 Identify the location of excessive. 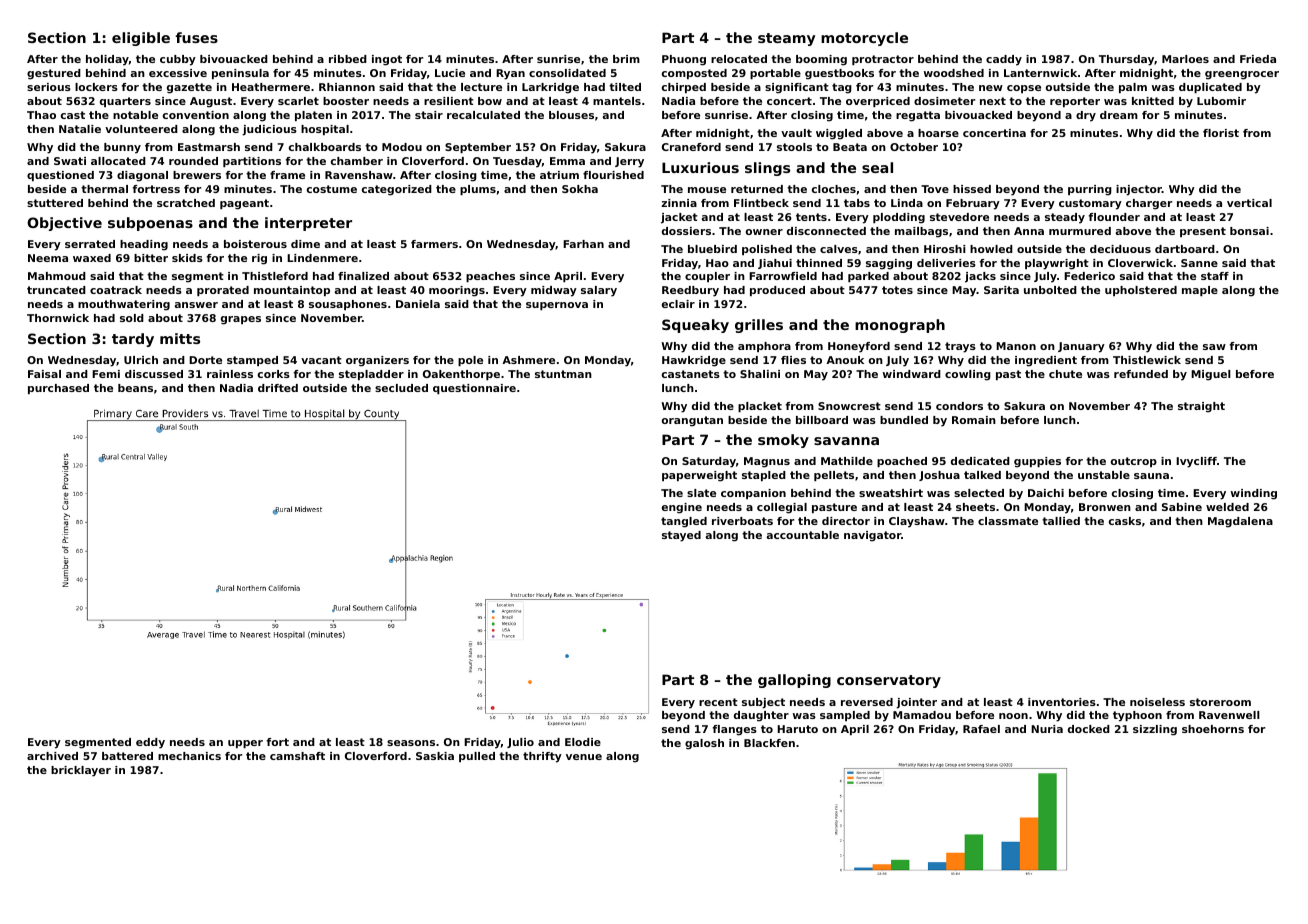
(178, 73).
